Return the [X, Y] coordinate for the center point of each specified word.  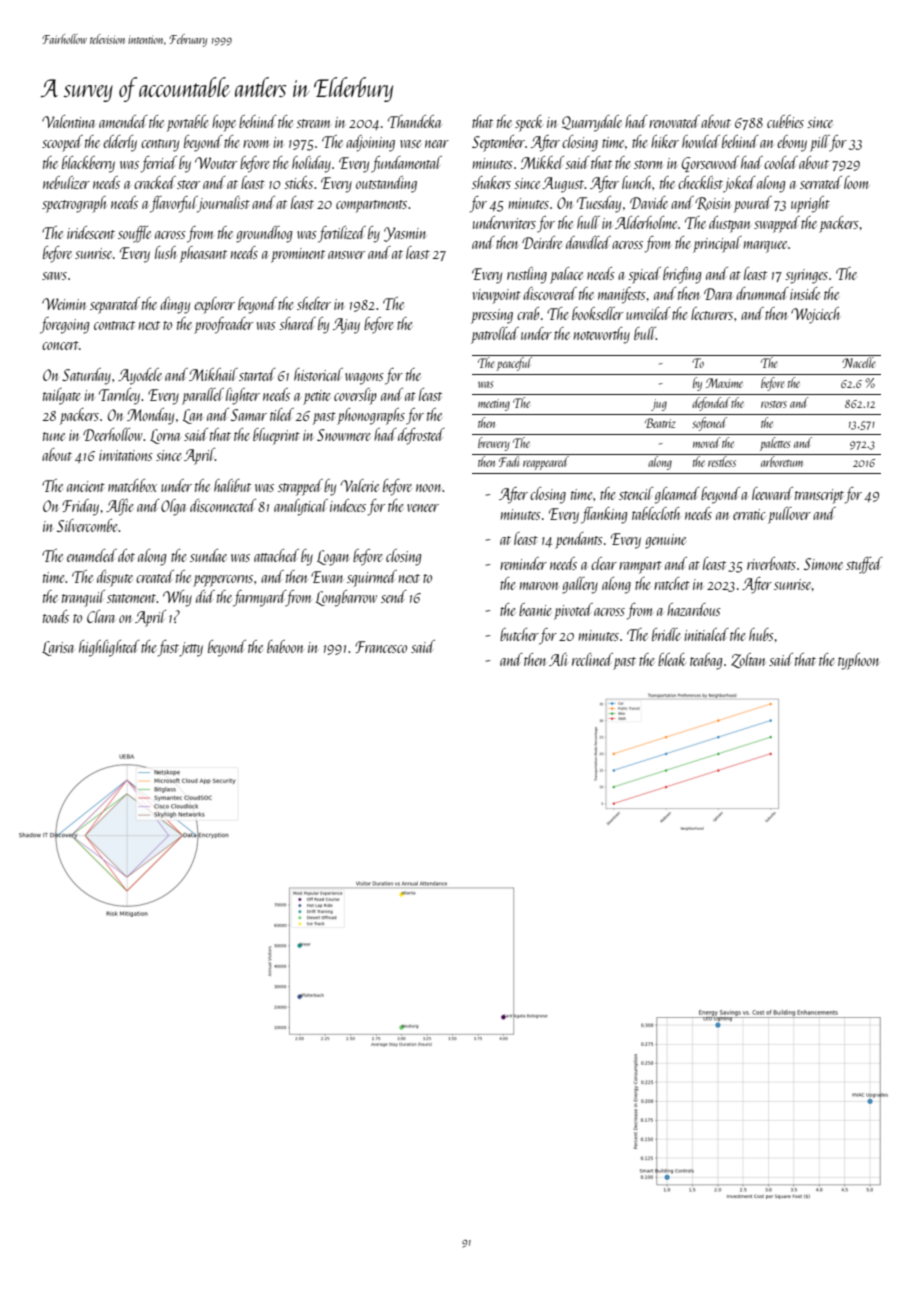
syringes [806, 276]
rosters [774, 404]
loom [856, 182]
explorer [214, 305]
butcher [519, 634]
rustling [527, 275]
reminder [523, 563]
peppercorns [223, 581]
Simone [823, 564]
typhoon [858, 661]
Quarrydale [592, 123]
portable [187, 123]
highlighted [109, 648]
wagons [364, 379]
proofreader [223, 325]
